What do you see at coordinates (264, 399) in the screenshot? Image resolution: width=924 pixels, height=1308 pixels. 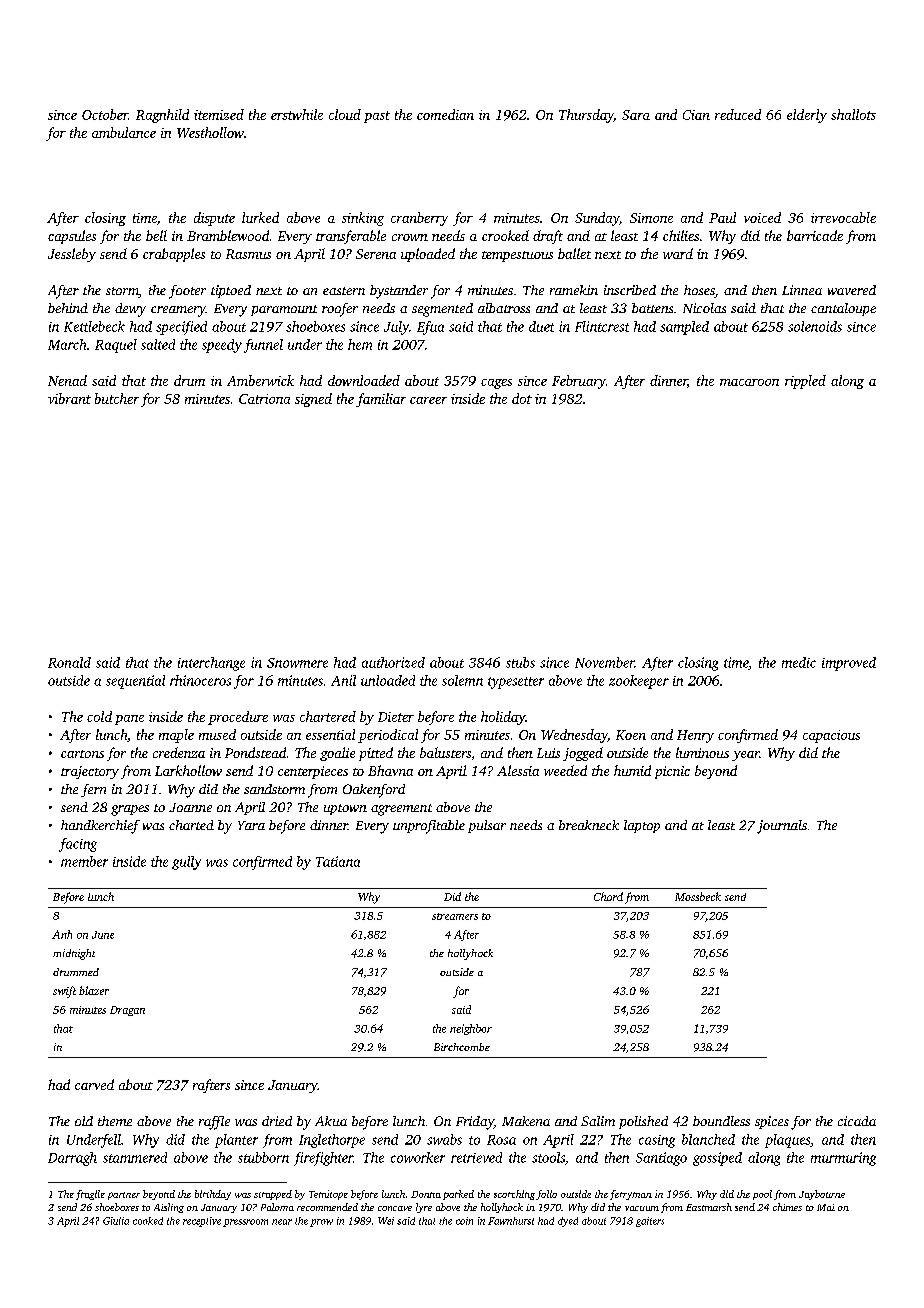 I see `Catriona` at bounding box center [264, 399].
